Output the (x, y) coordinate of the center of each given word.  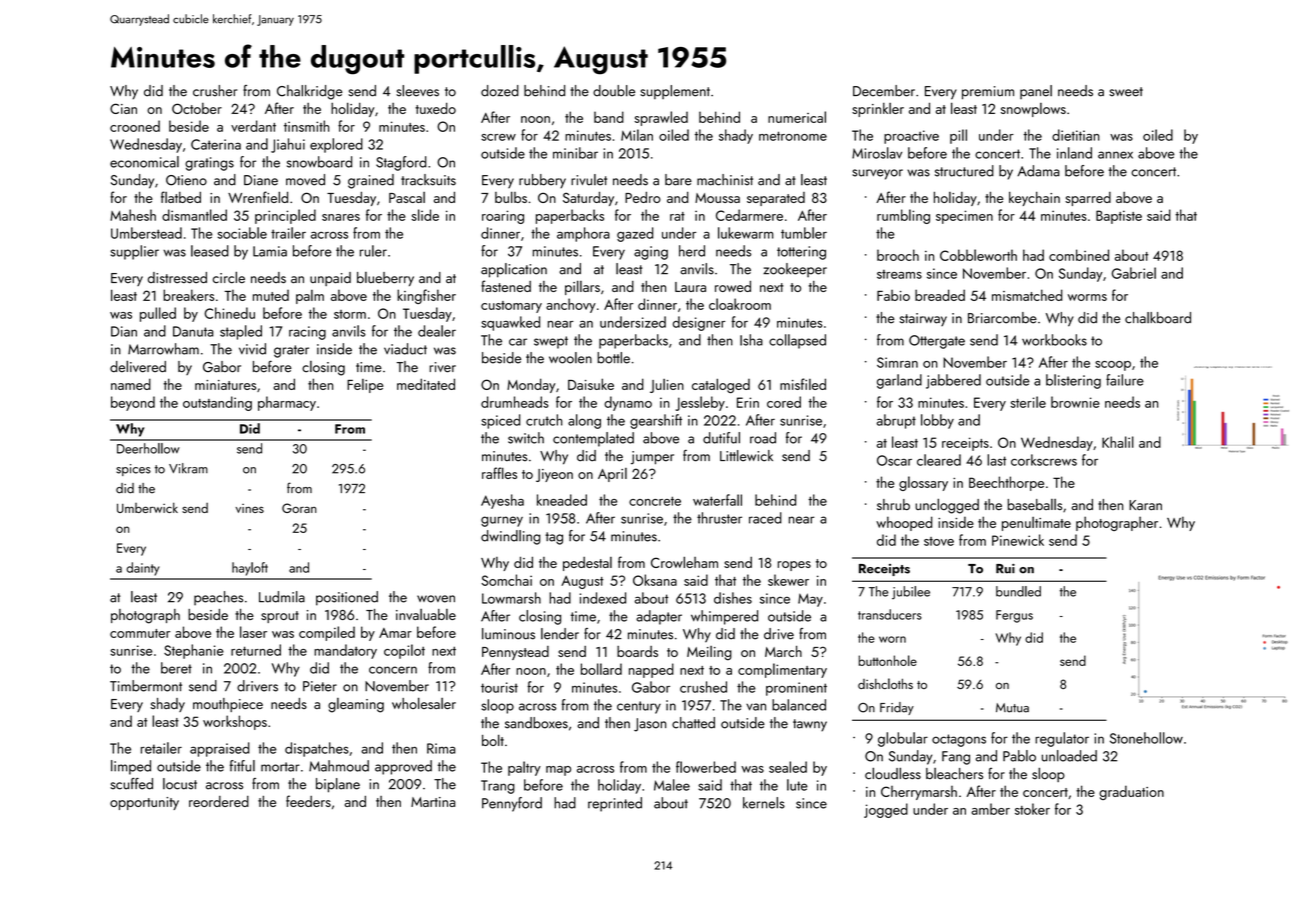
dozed (500, 91)
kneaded (562, 500)
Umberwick (147, 507)
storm (350, 314)
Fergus (1014, 616)
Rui (1005, 569)
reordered (219, 801)
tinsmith (306, 126)
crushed (703, 687)
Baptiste (1119, 217)
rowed (733, 286)
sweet (1126, 92)
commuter (140, 633)
